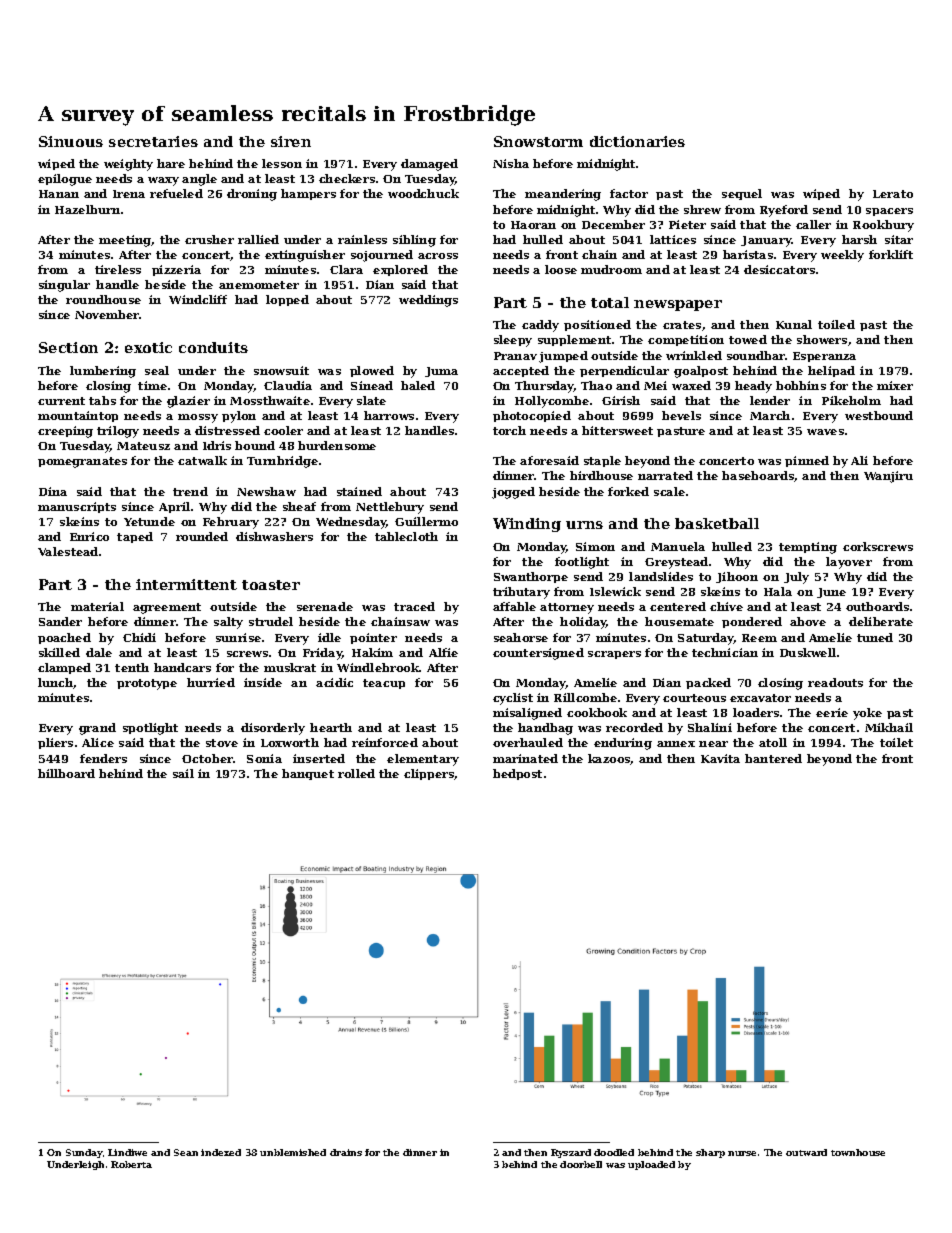 The height and width of the screenshot is (1233, 952). I want to click on skilled, so click(59, 652).
